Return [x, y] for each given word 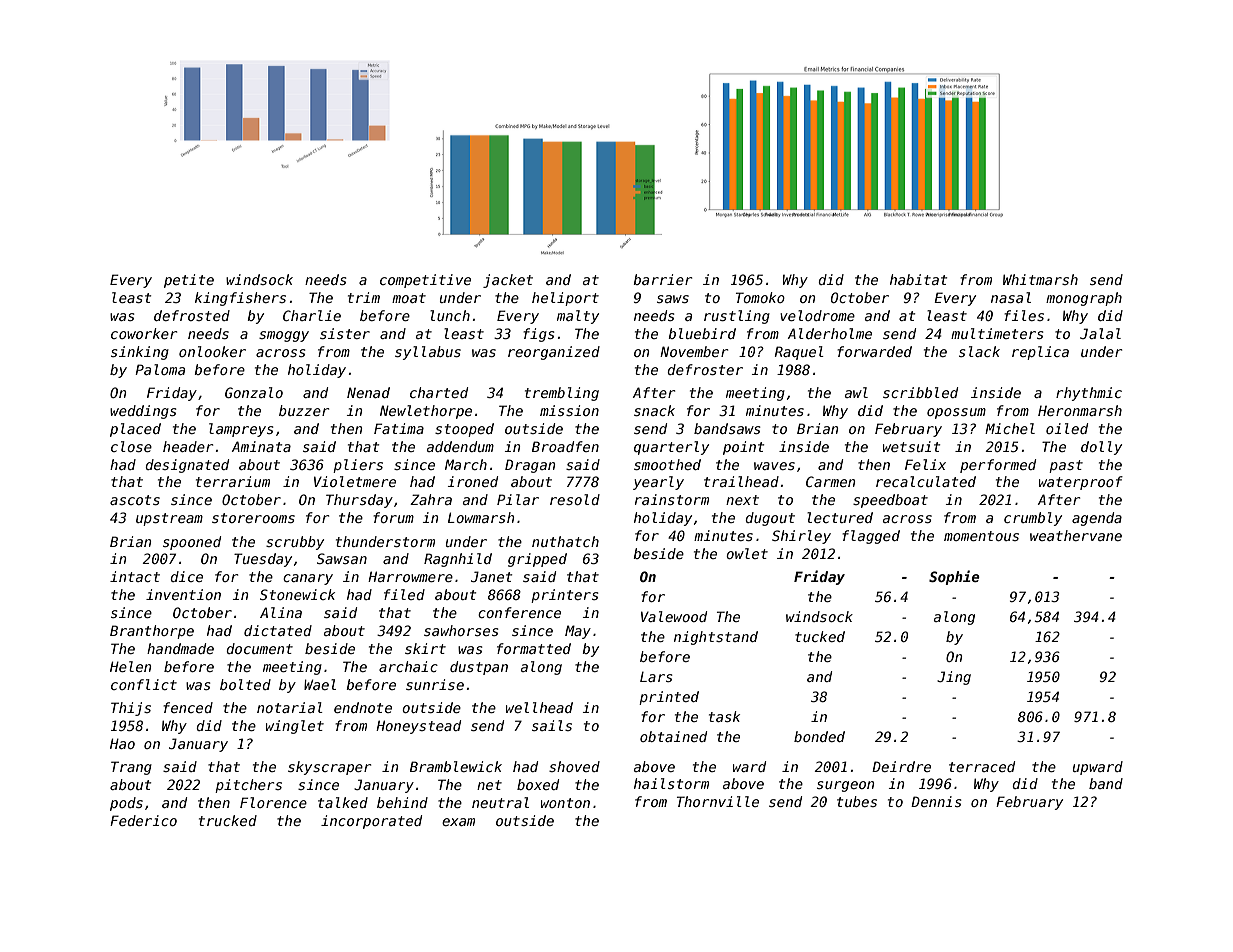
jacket [508, 281]
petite [189, 281]
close [131, 446]
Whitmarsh [1040, 279]
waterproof [1081, 483]
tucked [820, 636]
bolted [245, 684]
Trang [131, 768]
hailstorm [671, 783]
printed [669, 698]
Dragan [530, 466]
